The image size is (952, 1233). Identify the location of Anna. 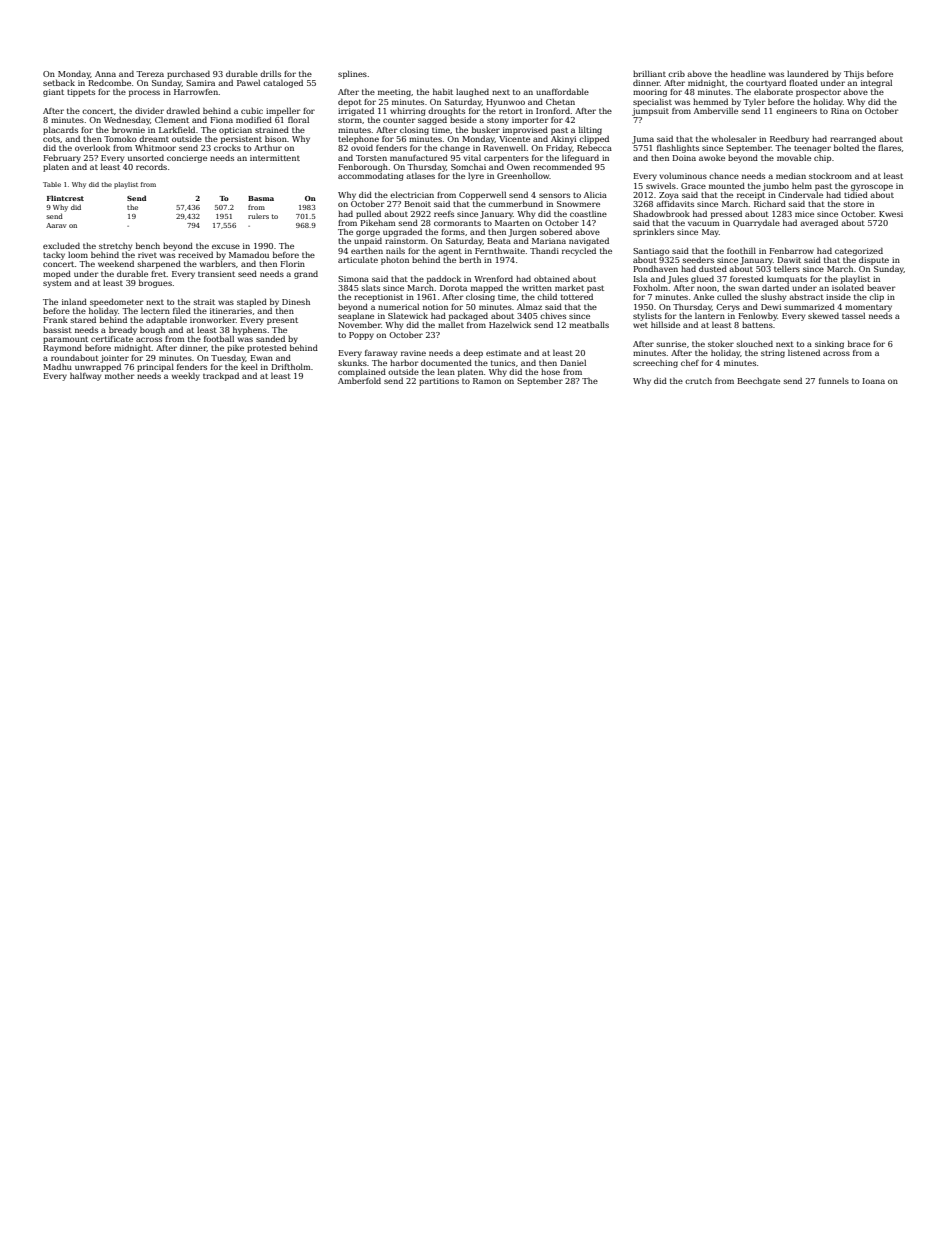
(105, 74).
